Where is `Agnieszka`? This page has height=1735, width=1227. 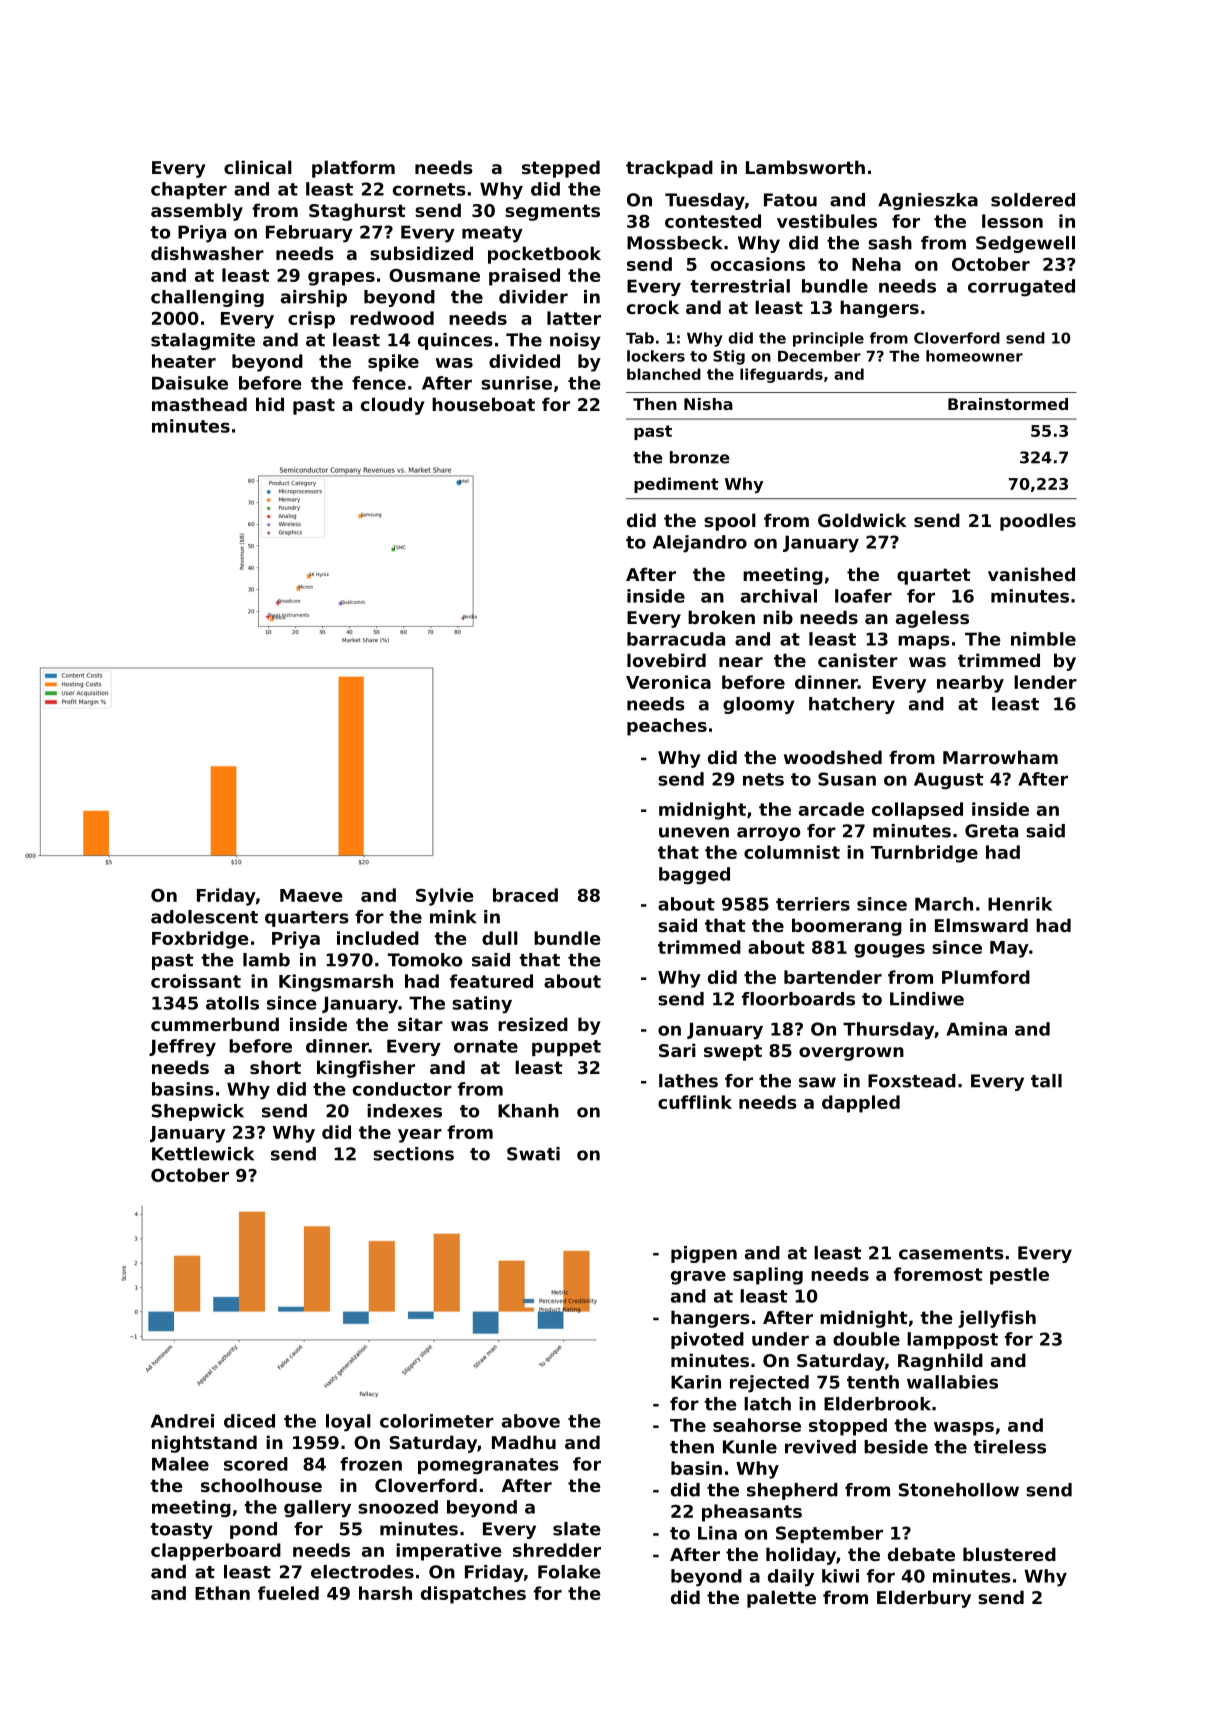 Agnieszka is located at coordinates (928, 201).
